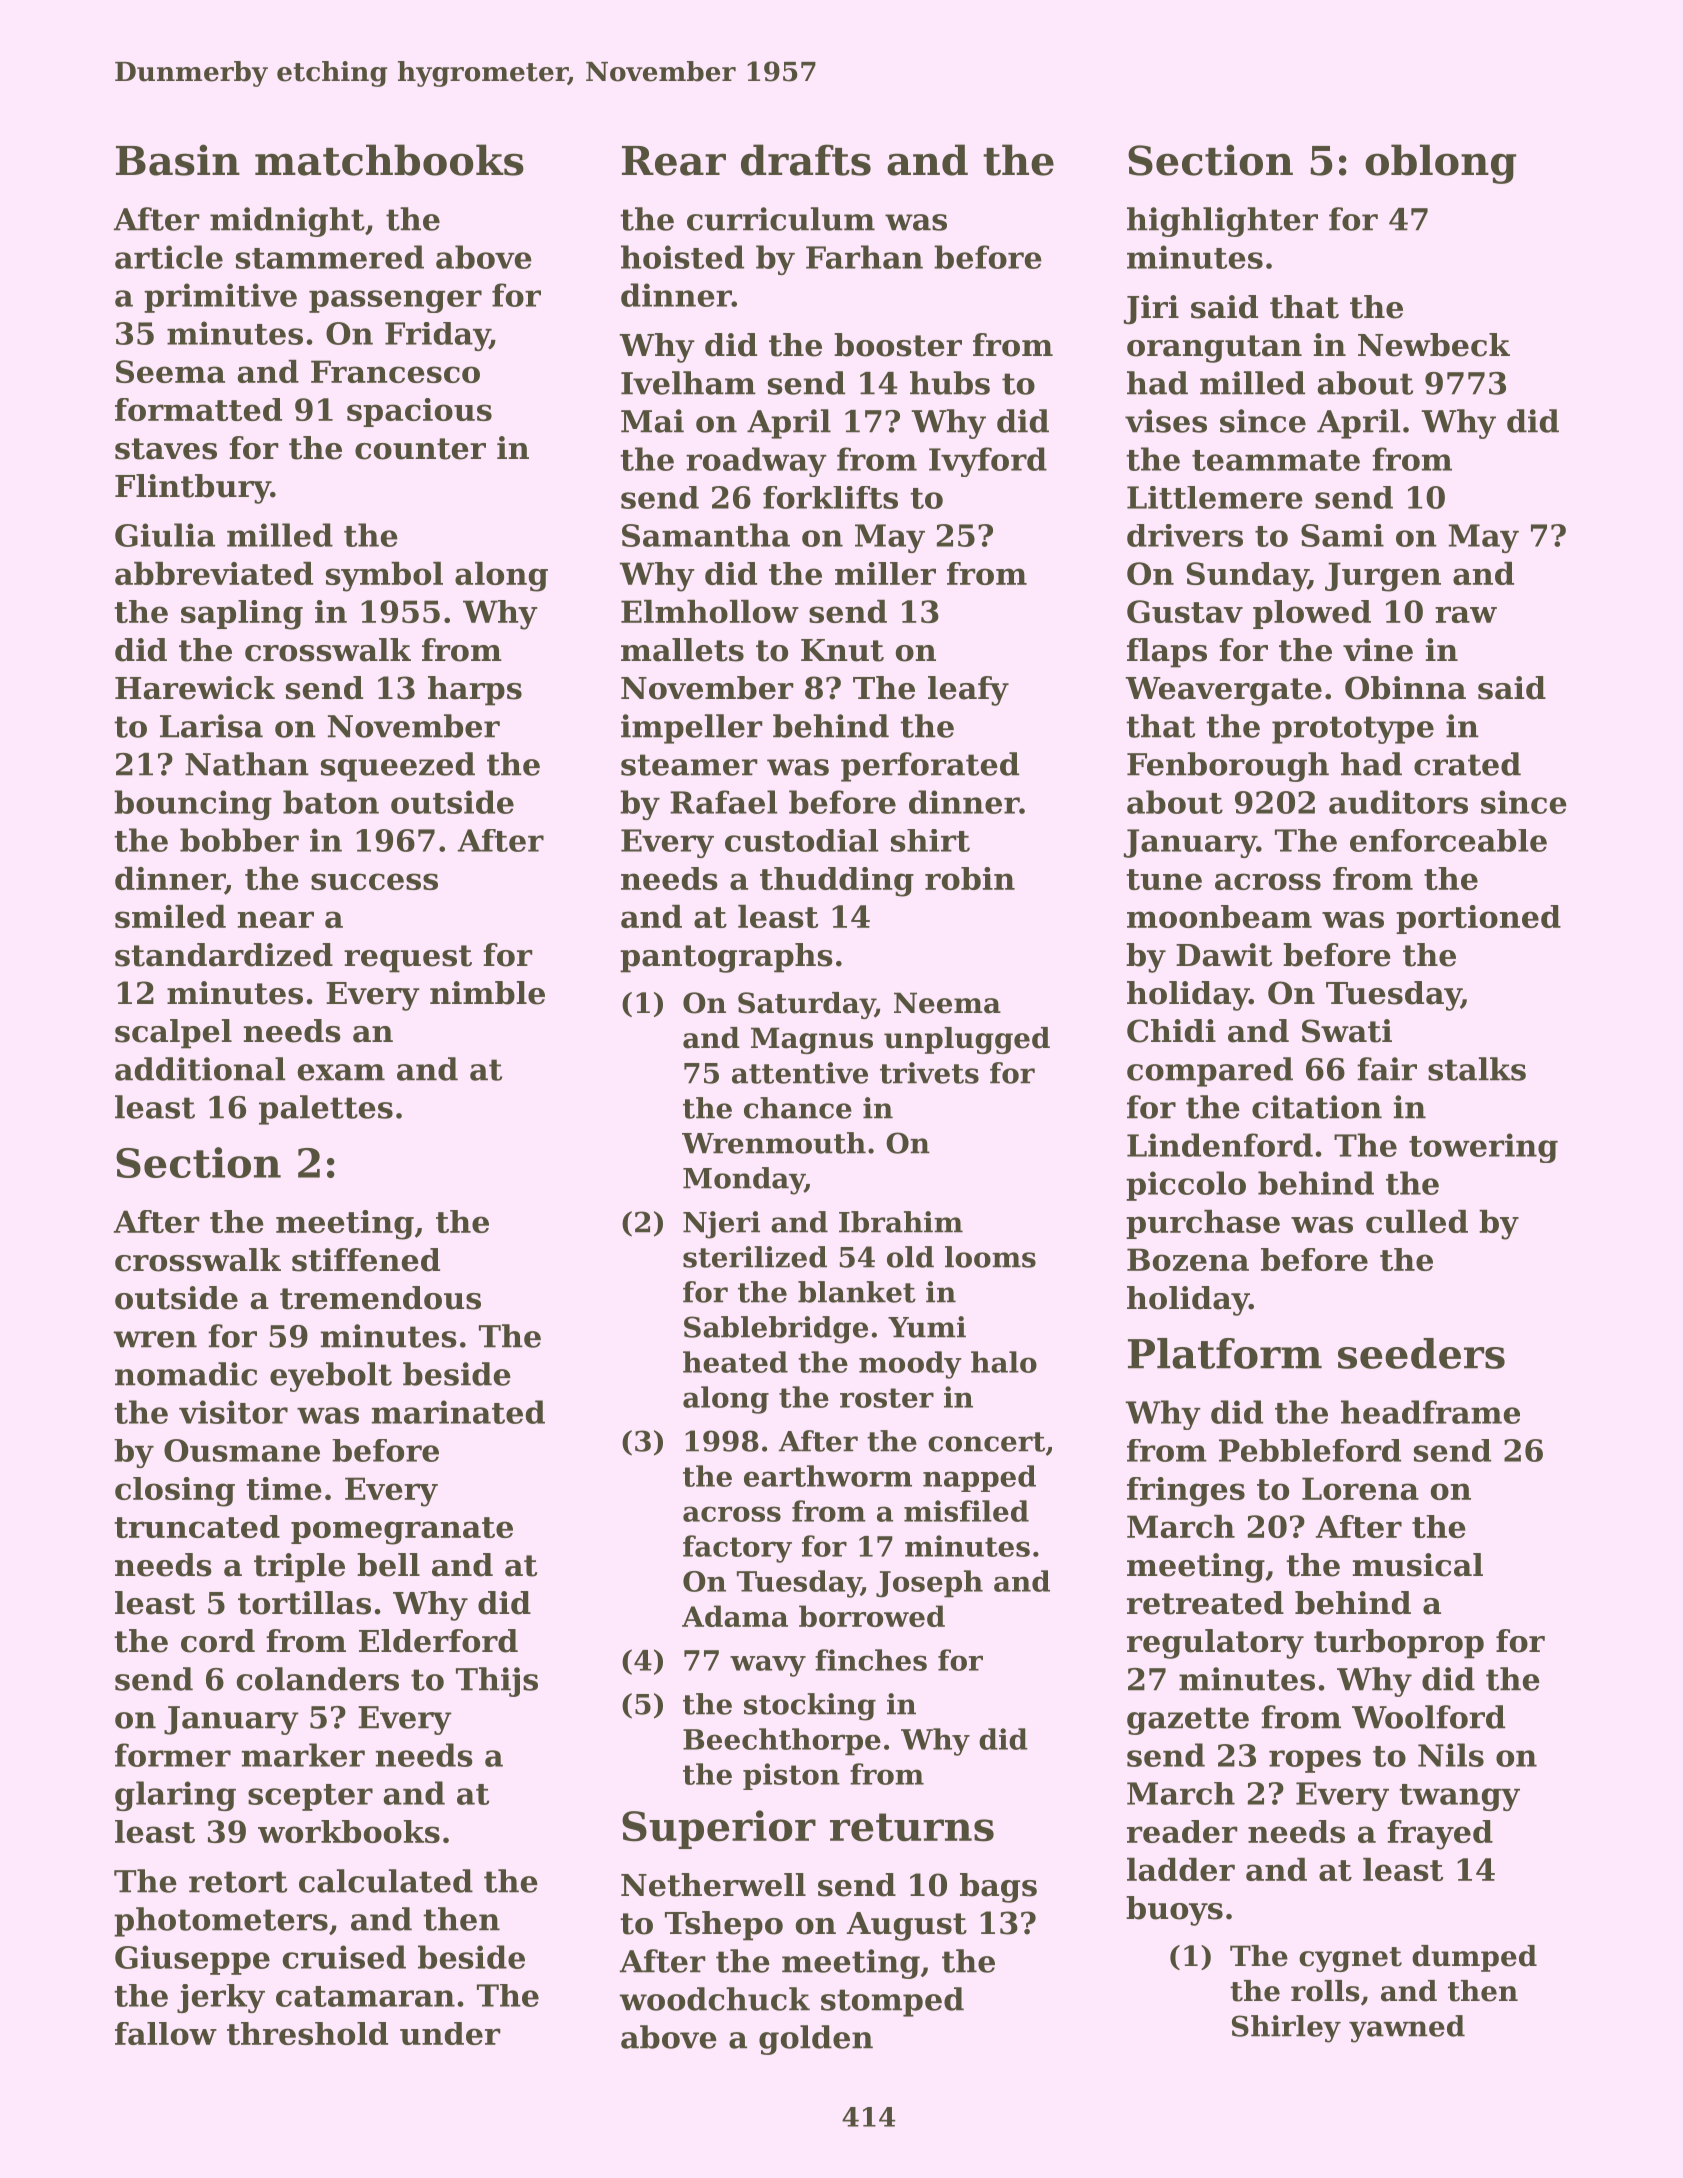  I want to click on highlighter, so click(1222, 222).
